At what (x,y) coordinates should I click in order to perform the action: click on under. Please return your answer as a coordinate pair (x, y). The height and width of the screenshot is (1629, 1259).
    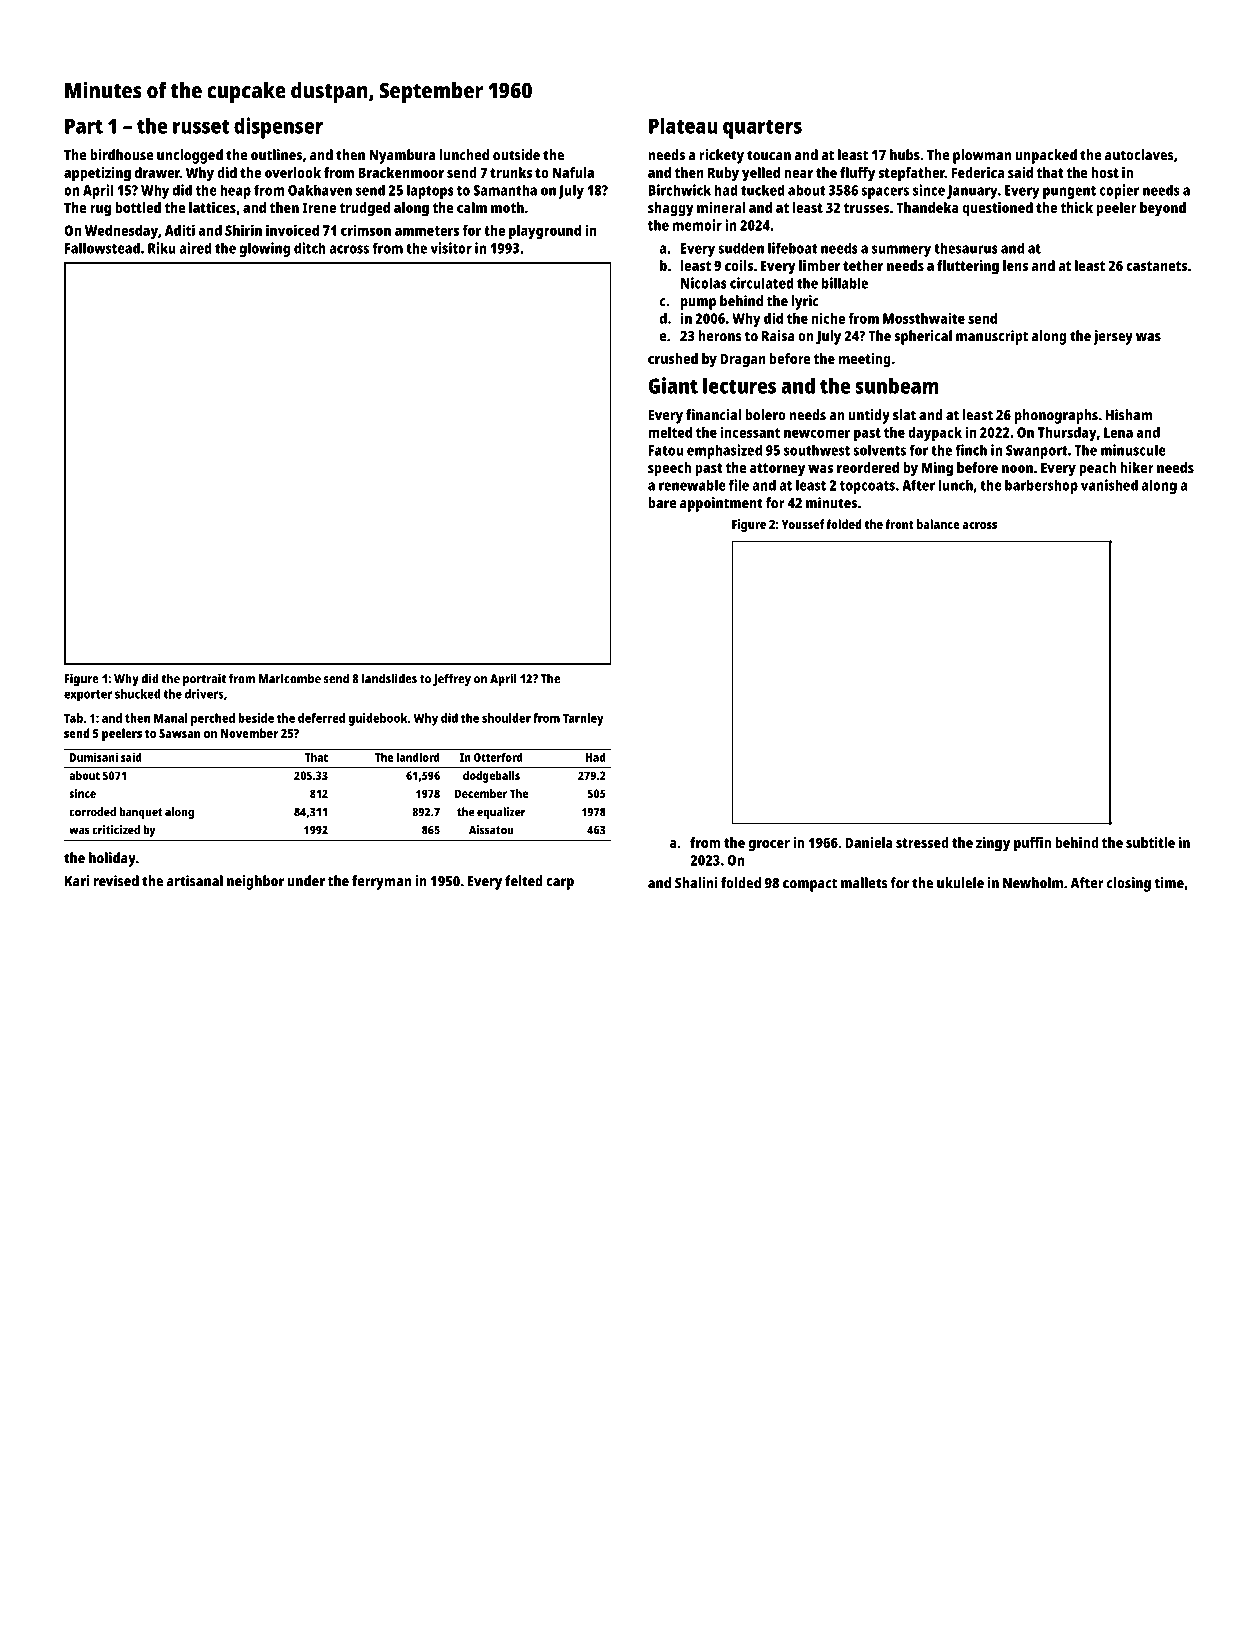
    Looking at the image, I should click on (306, 881).
